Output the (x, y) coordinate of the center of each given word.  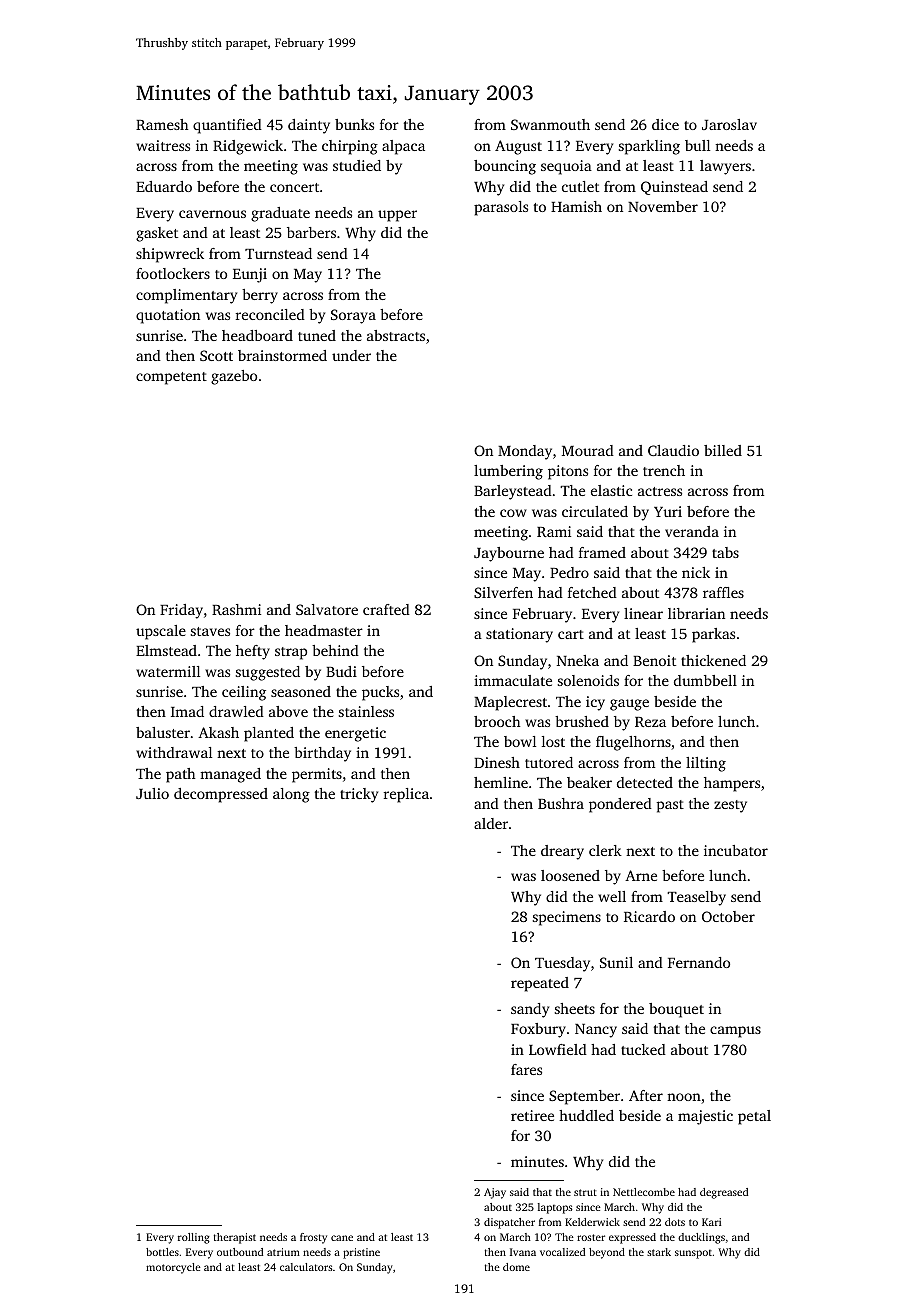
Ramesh (162, 124)
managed (230, 775)
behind (335, 650)
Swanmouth (550, 124)
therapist (235, 1238)
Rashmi (236, 609)
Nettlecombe (644, 1192)
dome (516, 1267)
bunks (354, 124)
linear (643, 613)
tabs (725, 552)
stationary (519, 635)
